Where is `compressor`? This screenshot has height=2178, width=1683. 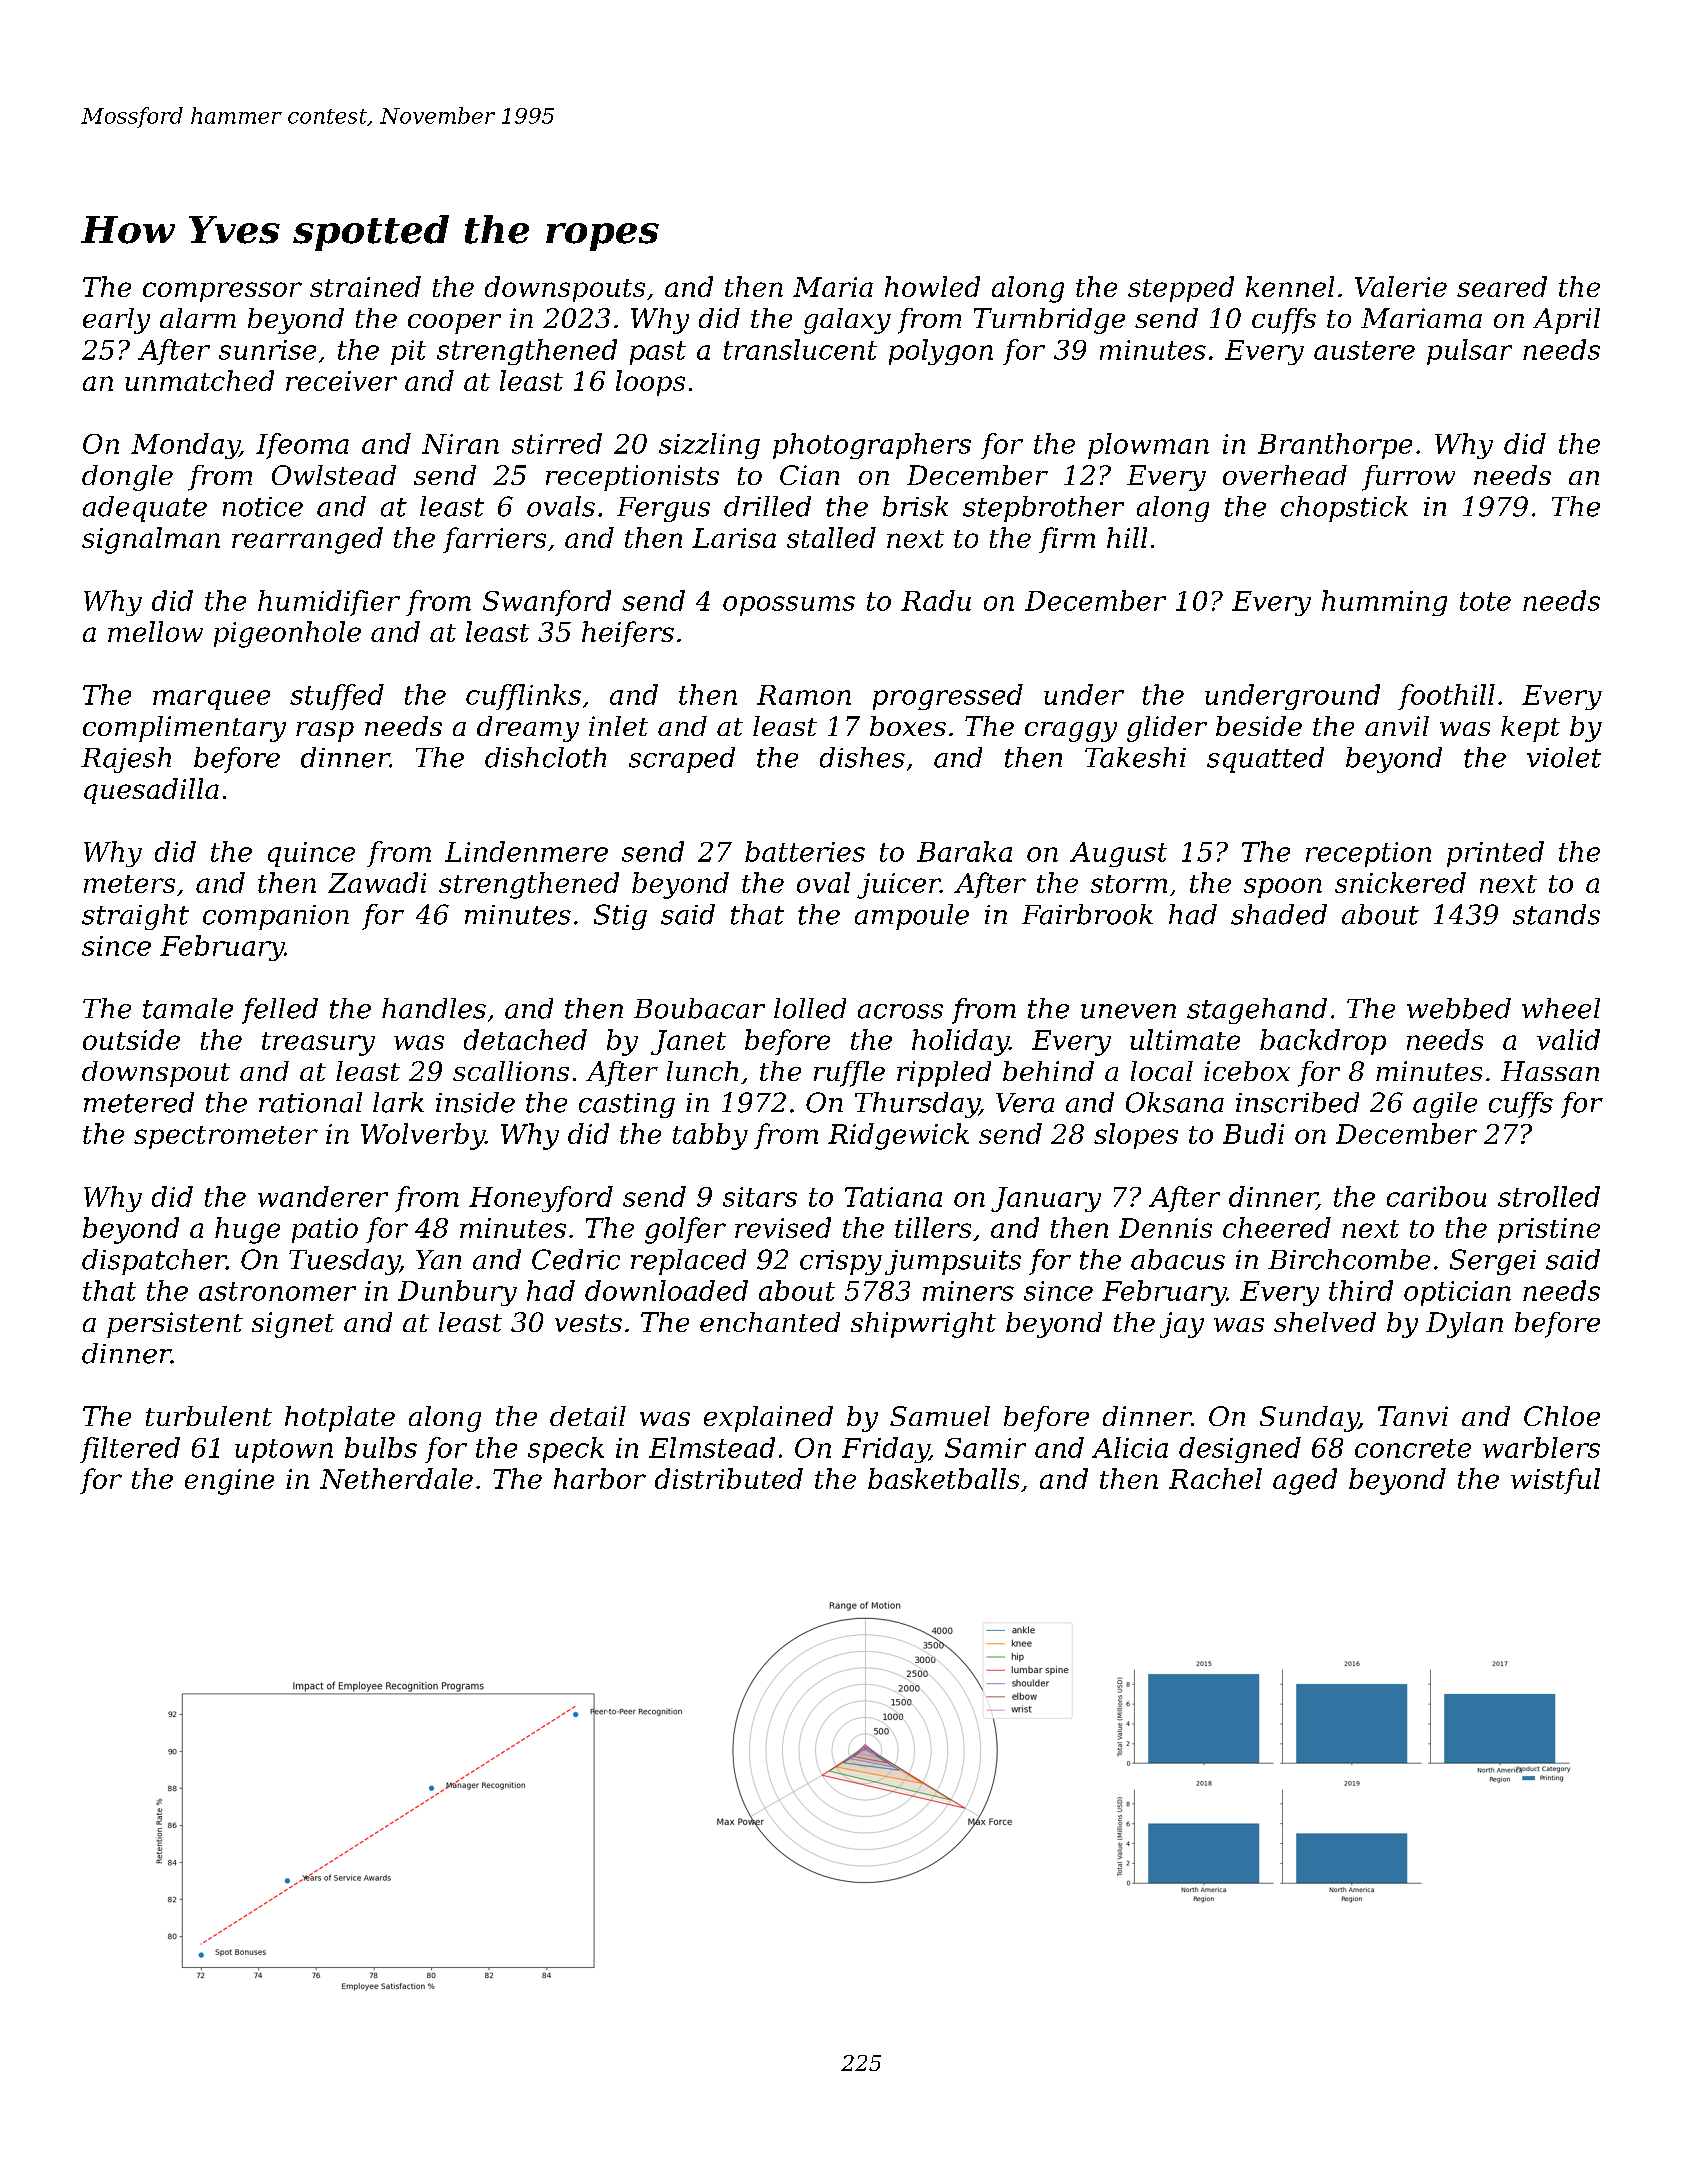
compressor is located at coordinates (222, 292).
